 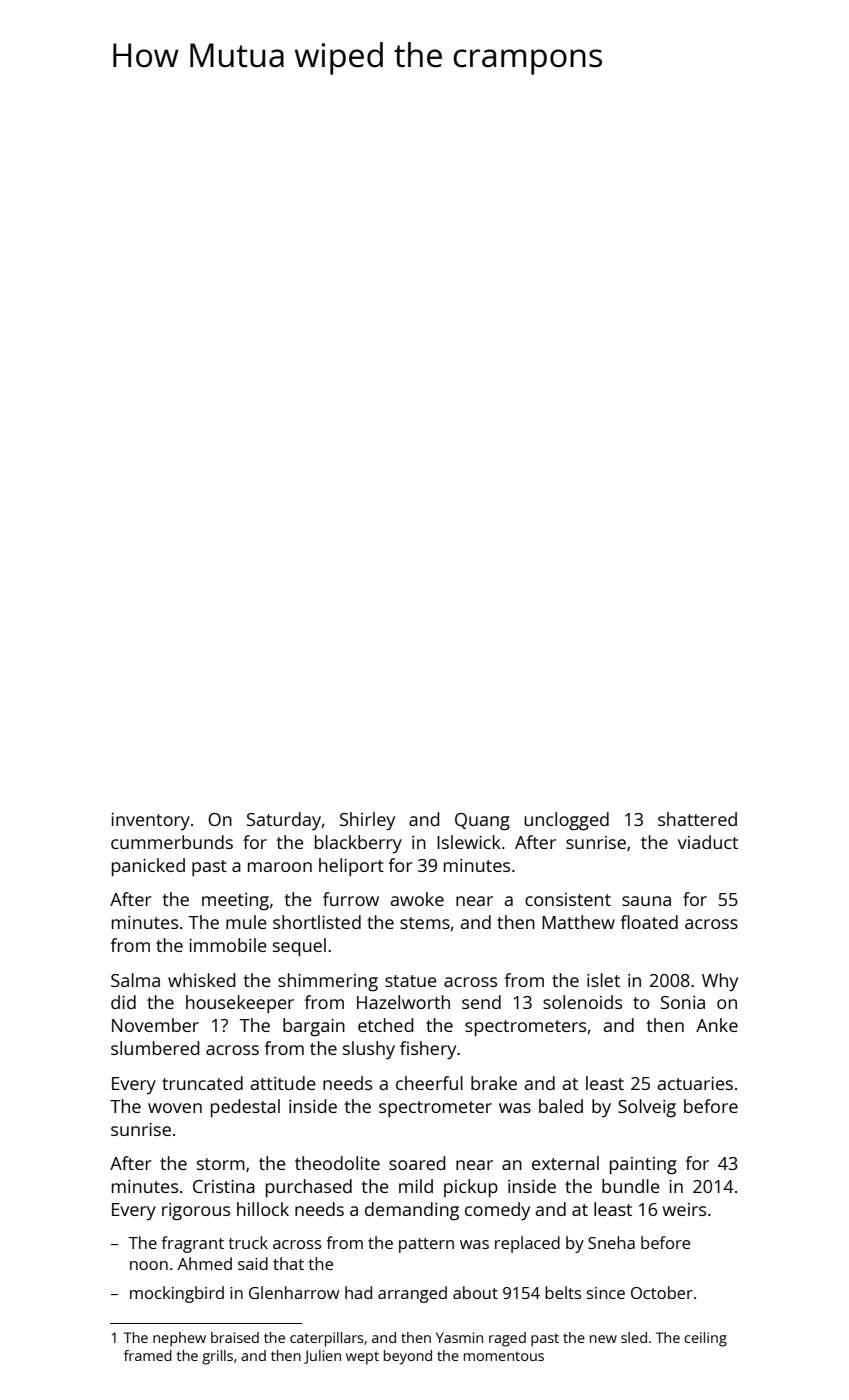 What do you see at coordinates (309, 1188) in the screenshot?
I see `purchased` at bounding box center [309, 1188].
